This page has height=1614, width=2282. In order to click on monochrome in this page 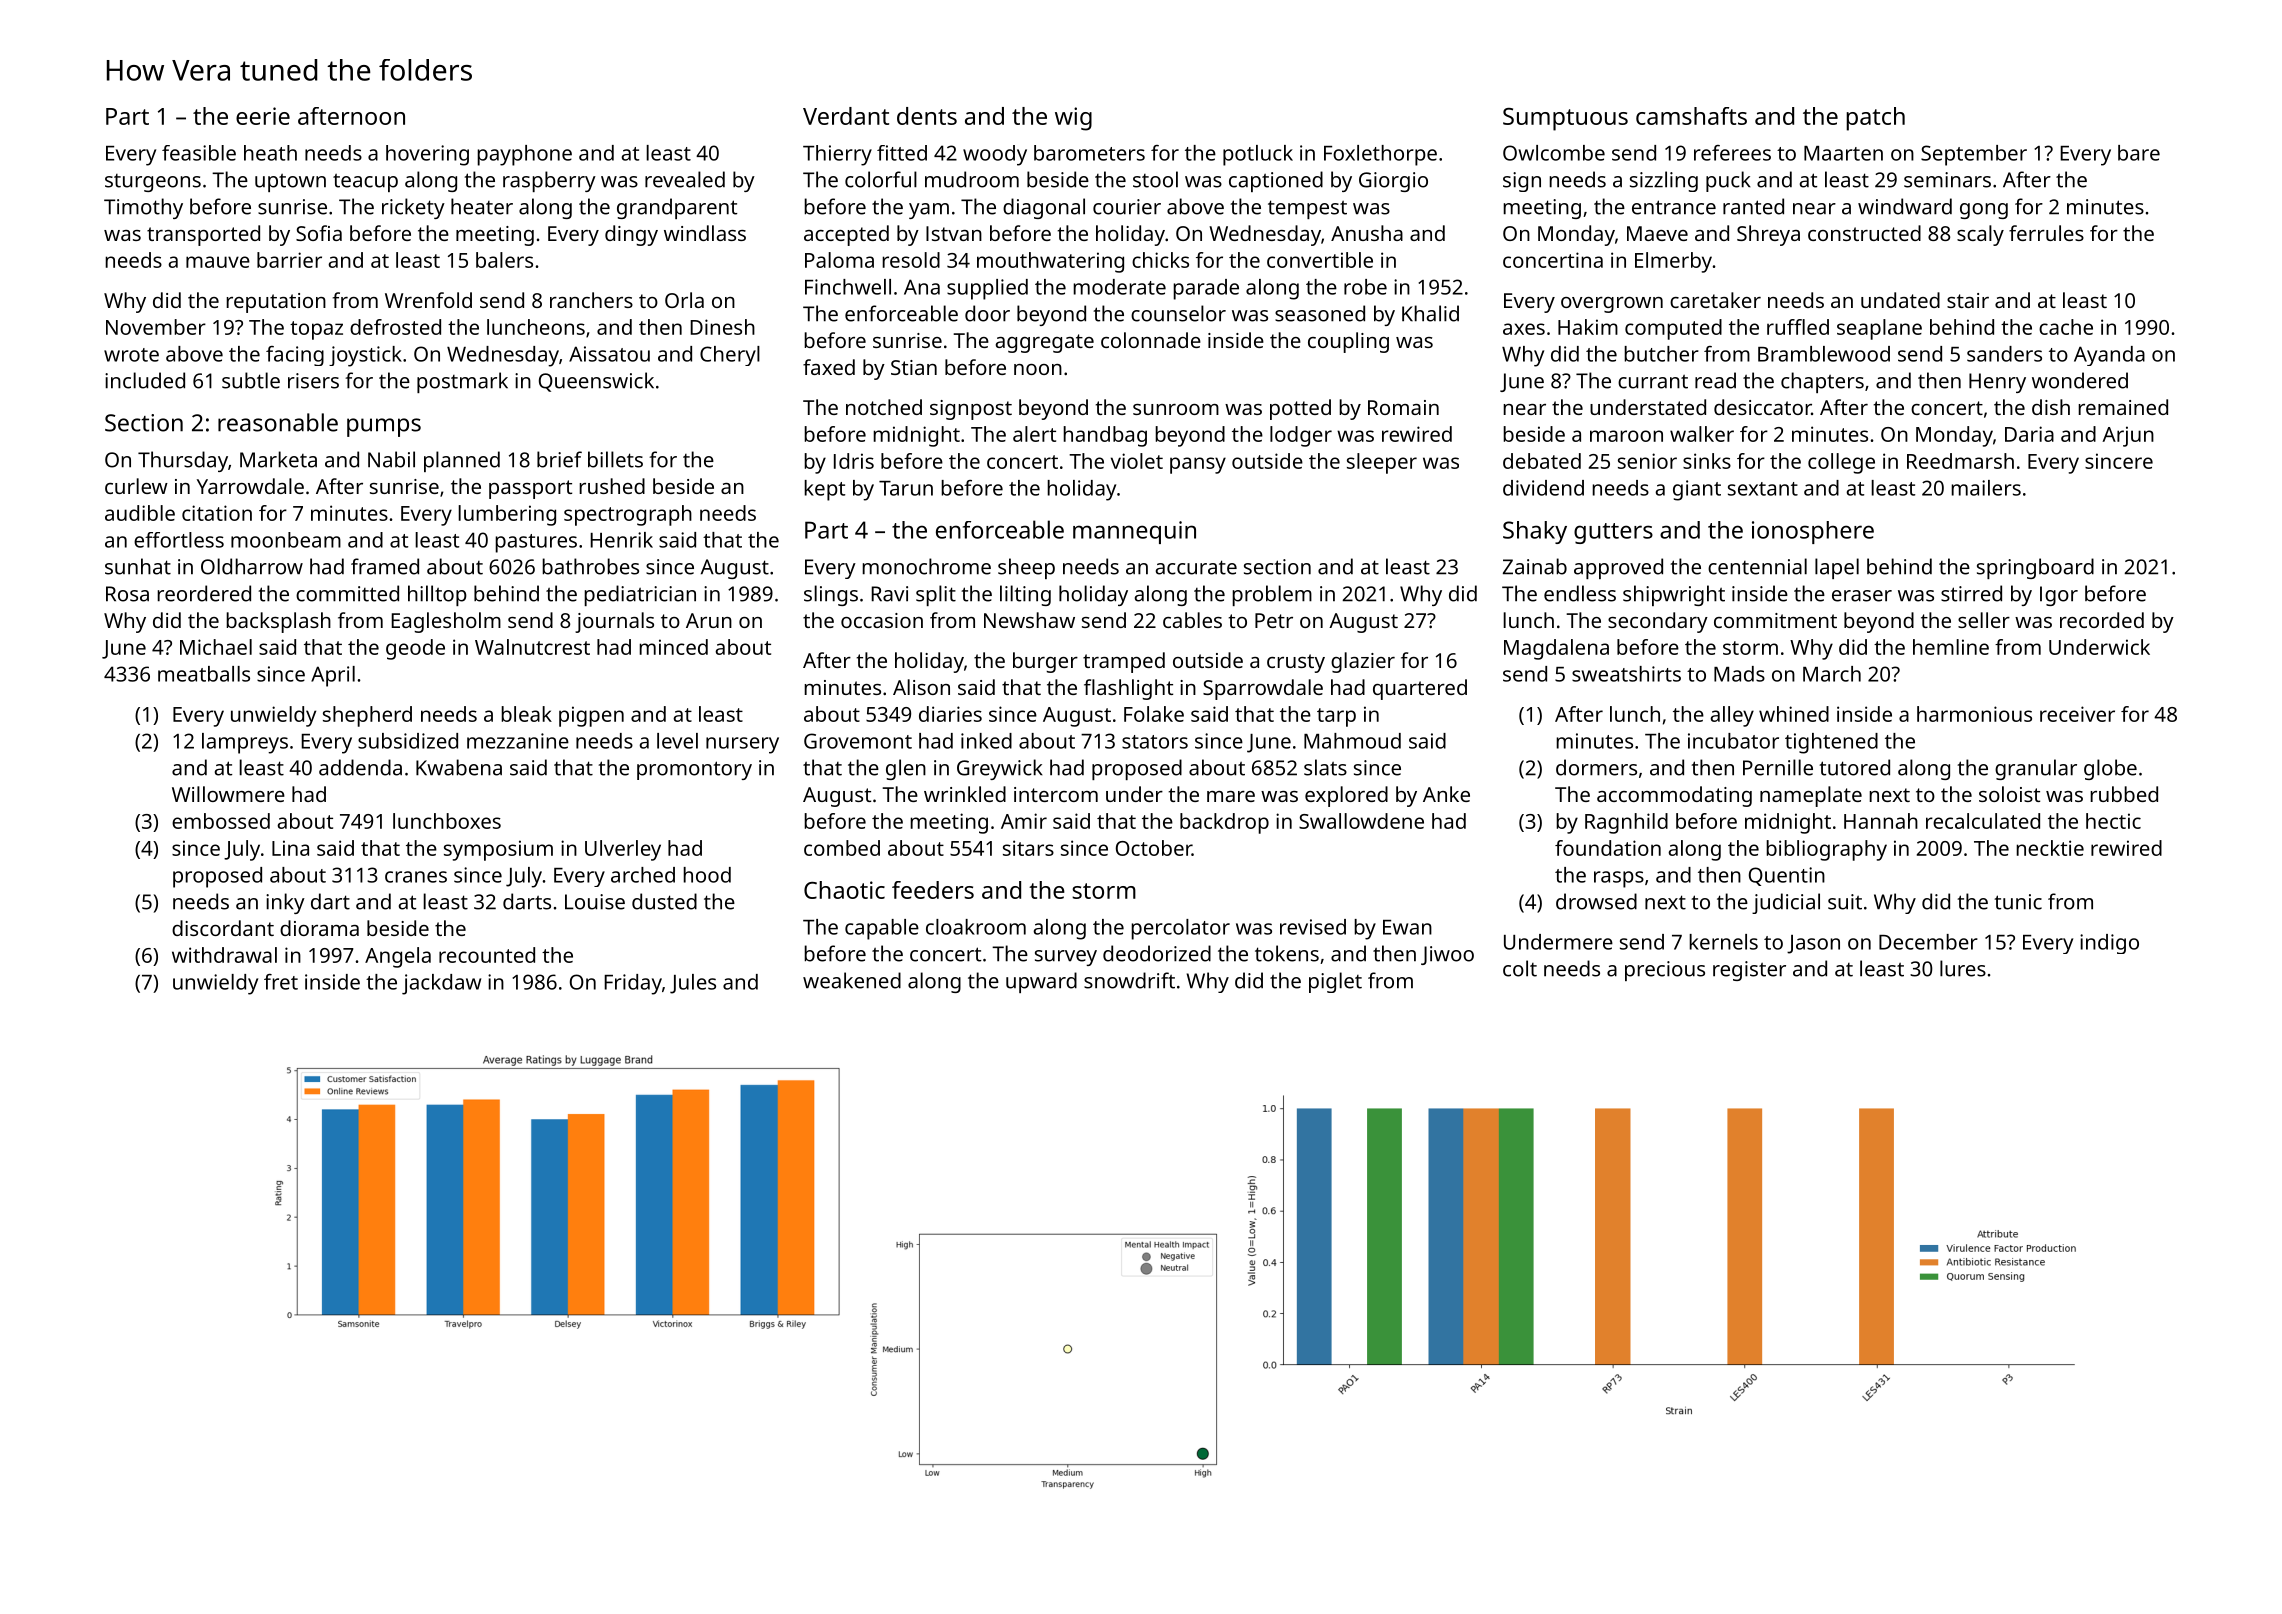, I will do `click(926, 566)`.
